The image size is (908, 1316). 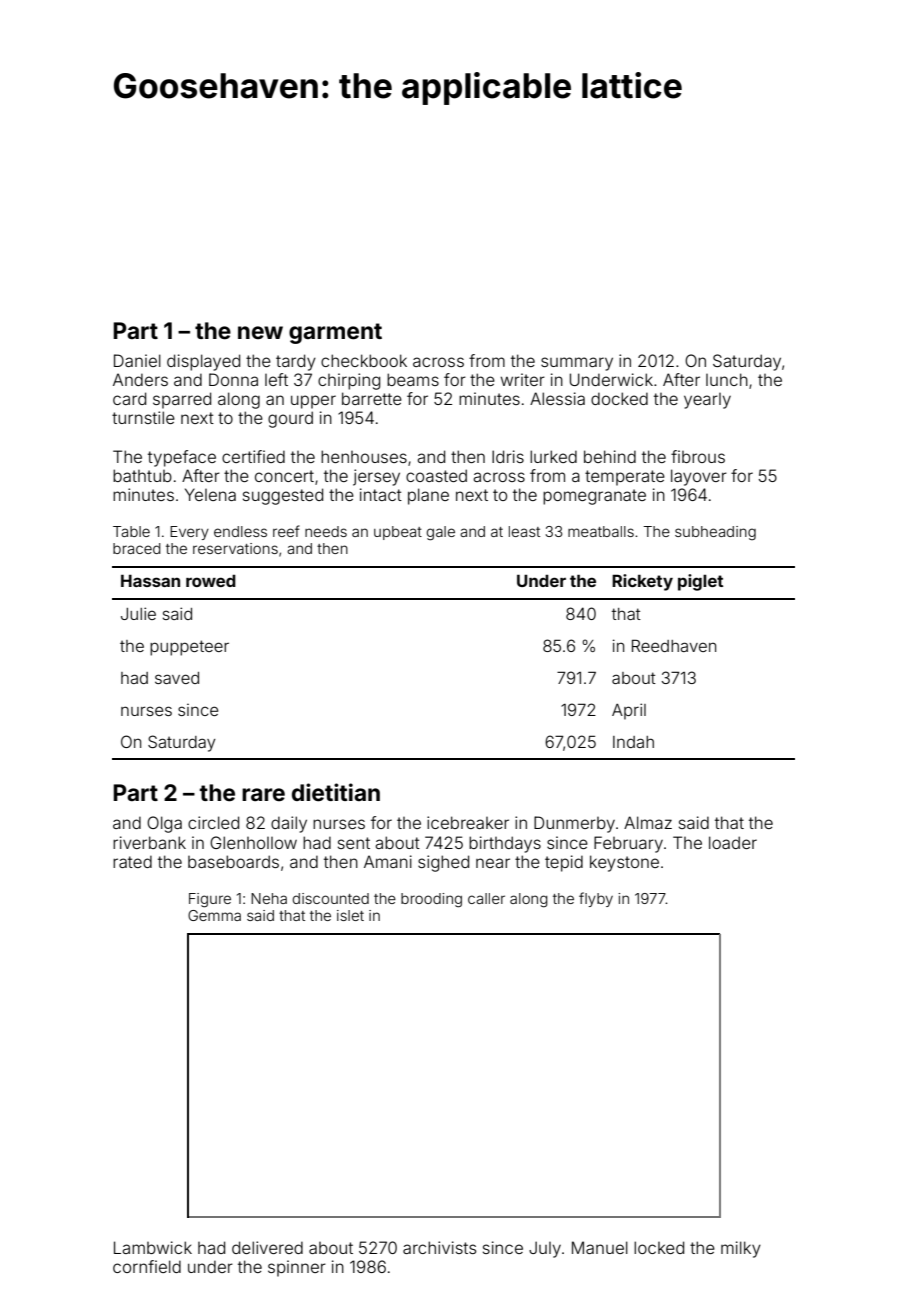 I want to click on puppeteer, so click(x=189, y=648).
